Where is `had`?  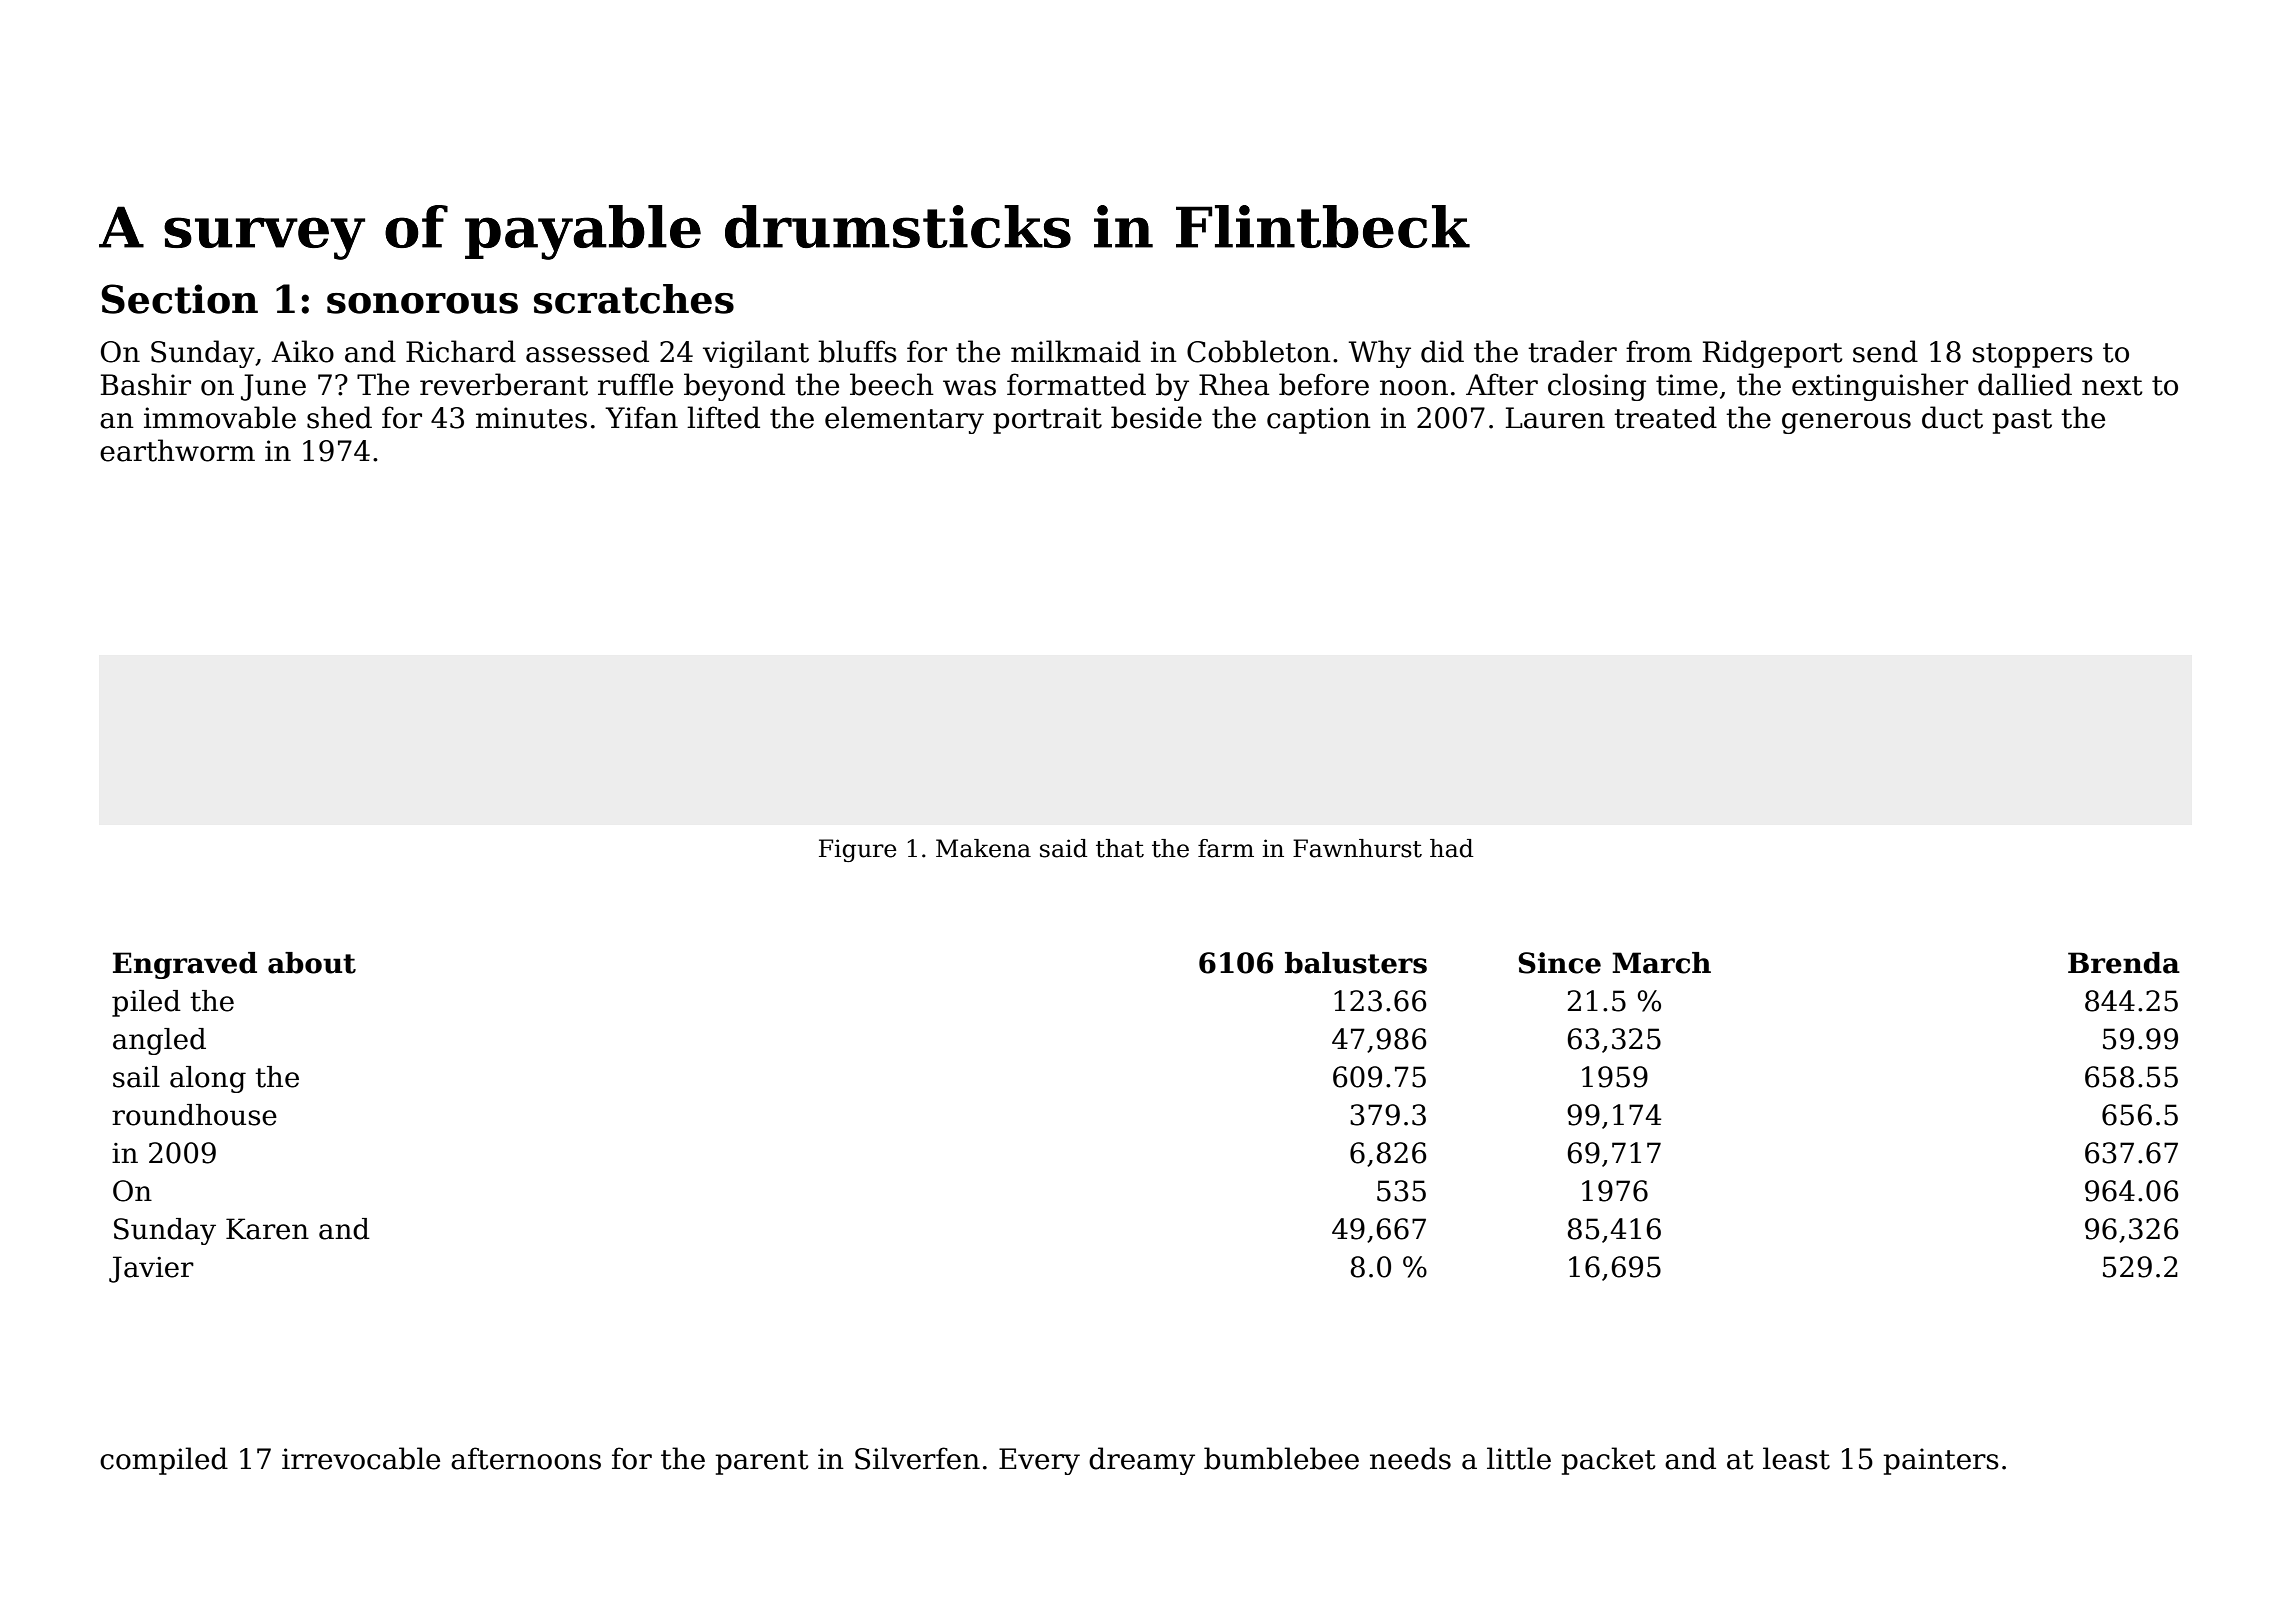
had is located at coordinates (1452, 848).
